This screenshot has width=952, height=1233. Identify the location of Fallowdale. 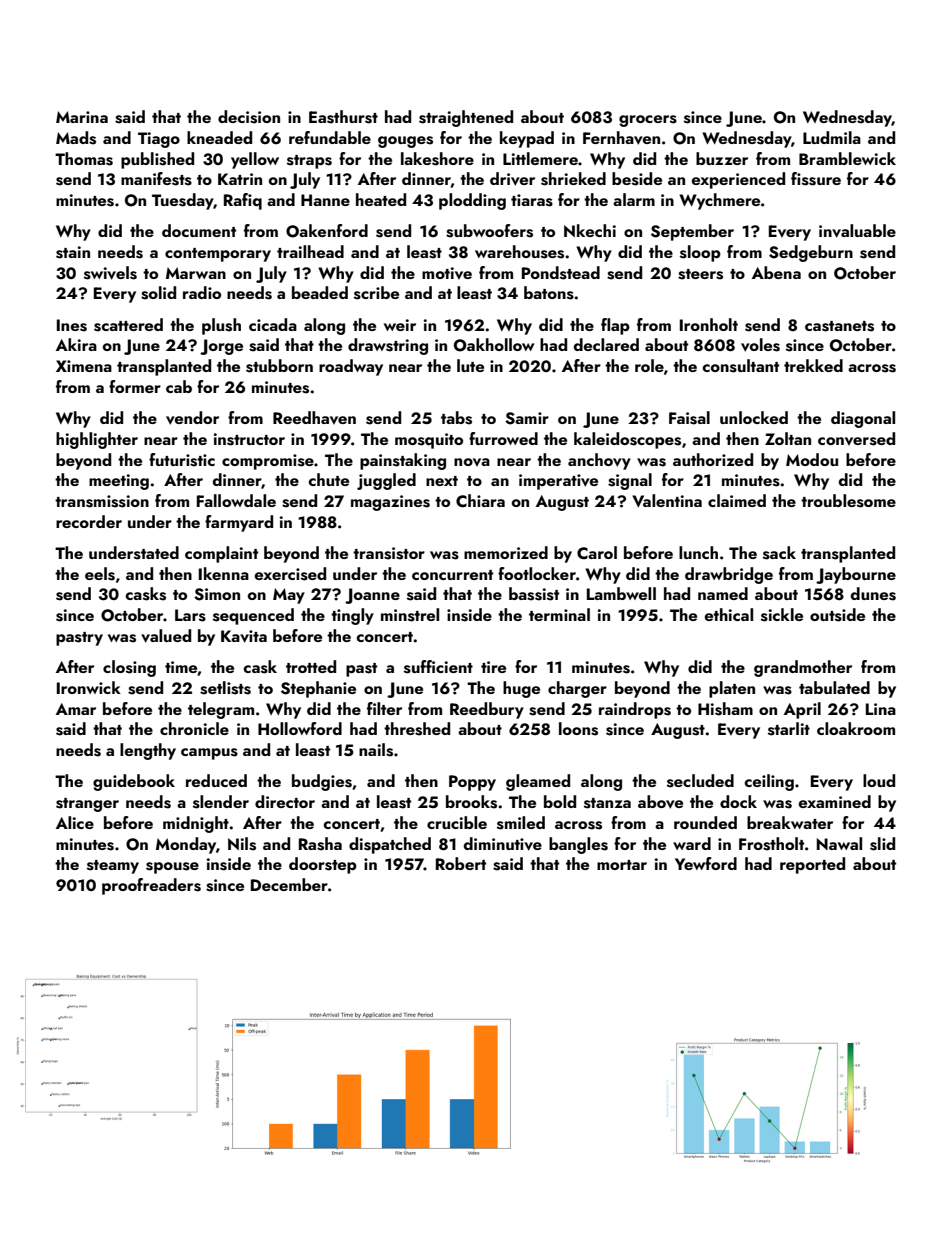
(236, 500).
